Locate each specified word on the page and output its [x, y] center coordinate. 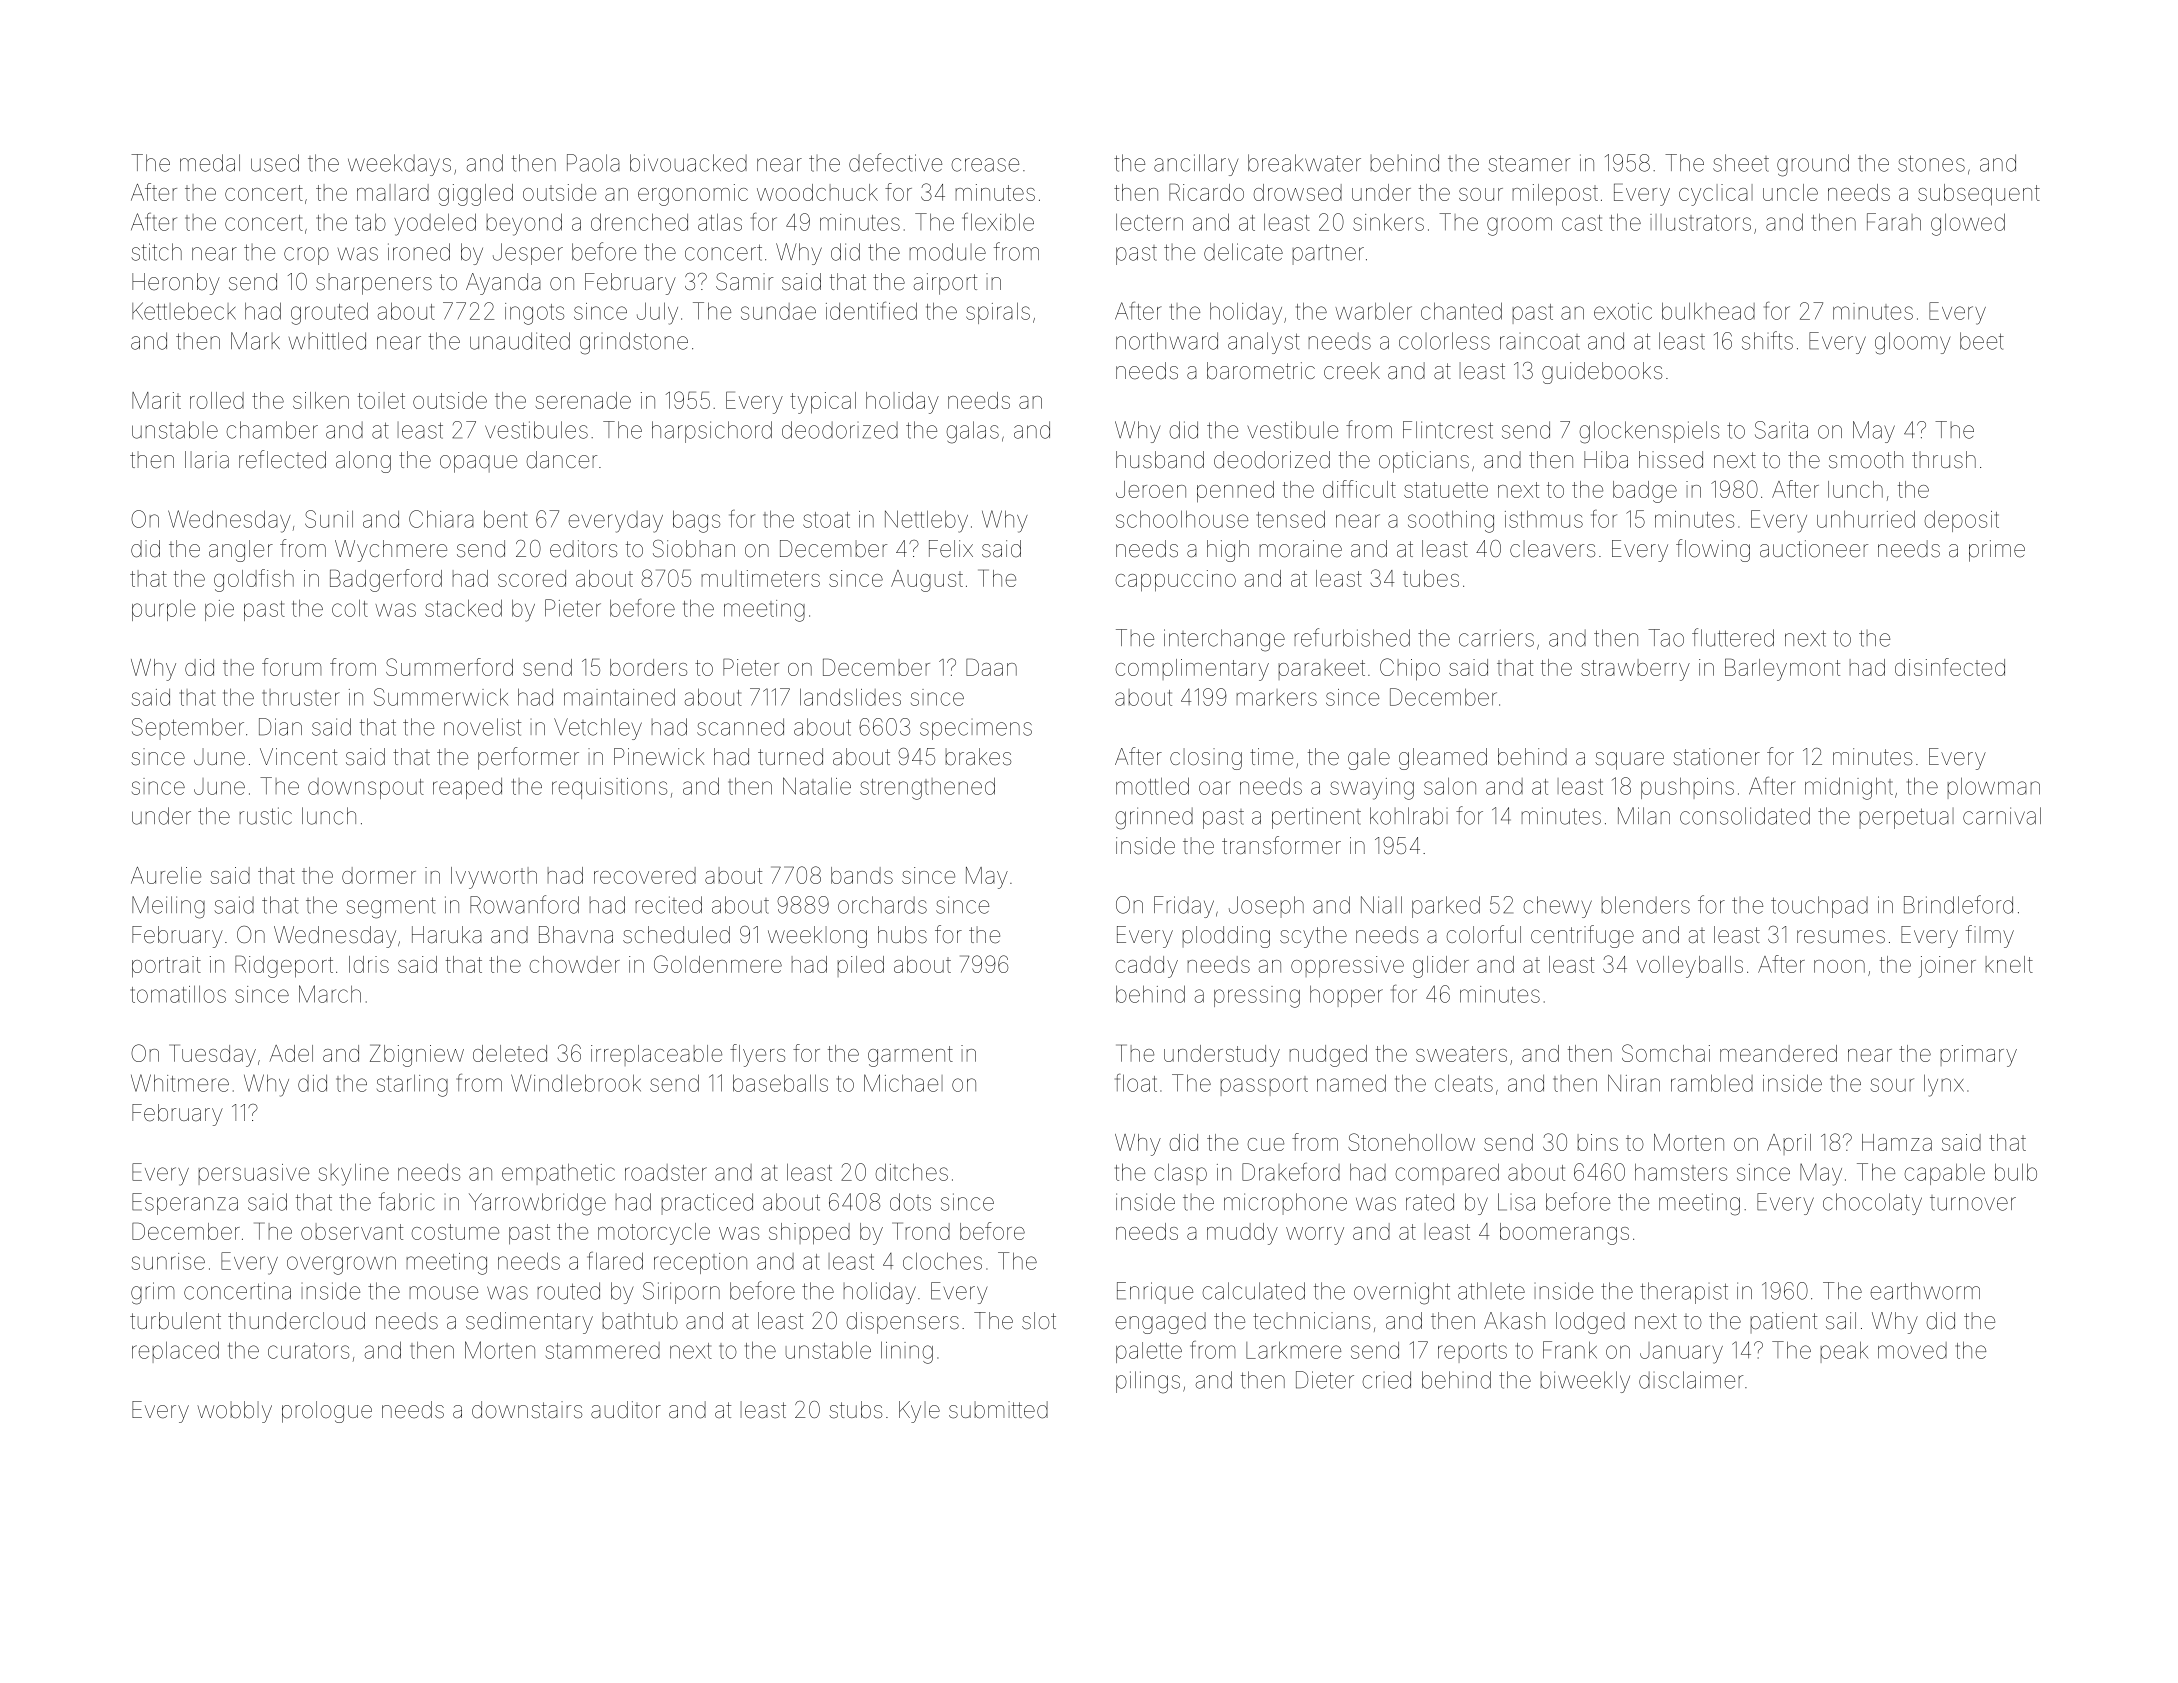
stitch [156, 252]
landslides [850, 697]
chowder [574, 964]
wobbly [234, 1412]
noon [1839, 966]
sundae [778, 311]
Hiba [1606, 460]
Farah [1894, 222]
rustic [266, 816]
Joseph [1266, 907]
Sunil [329, 519]
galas [972, 432]
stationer [1716, 757]
